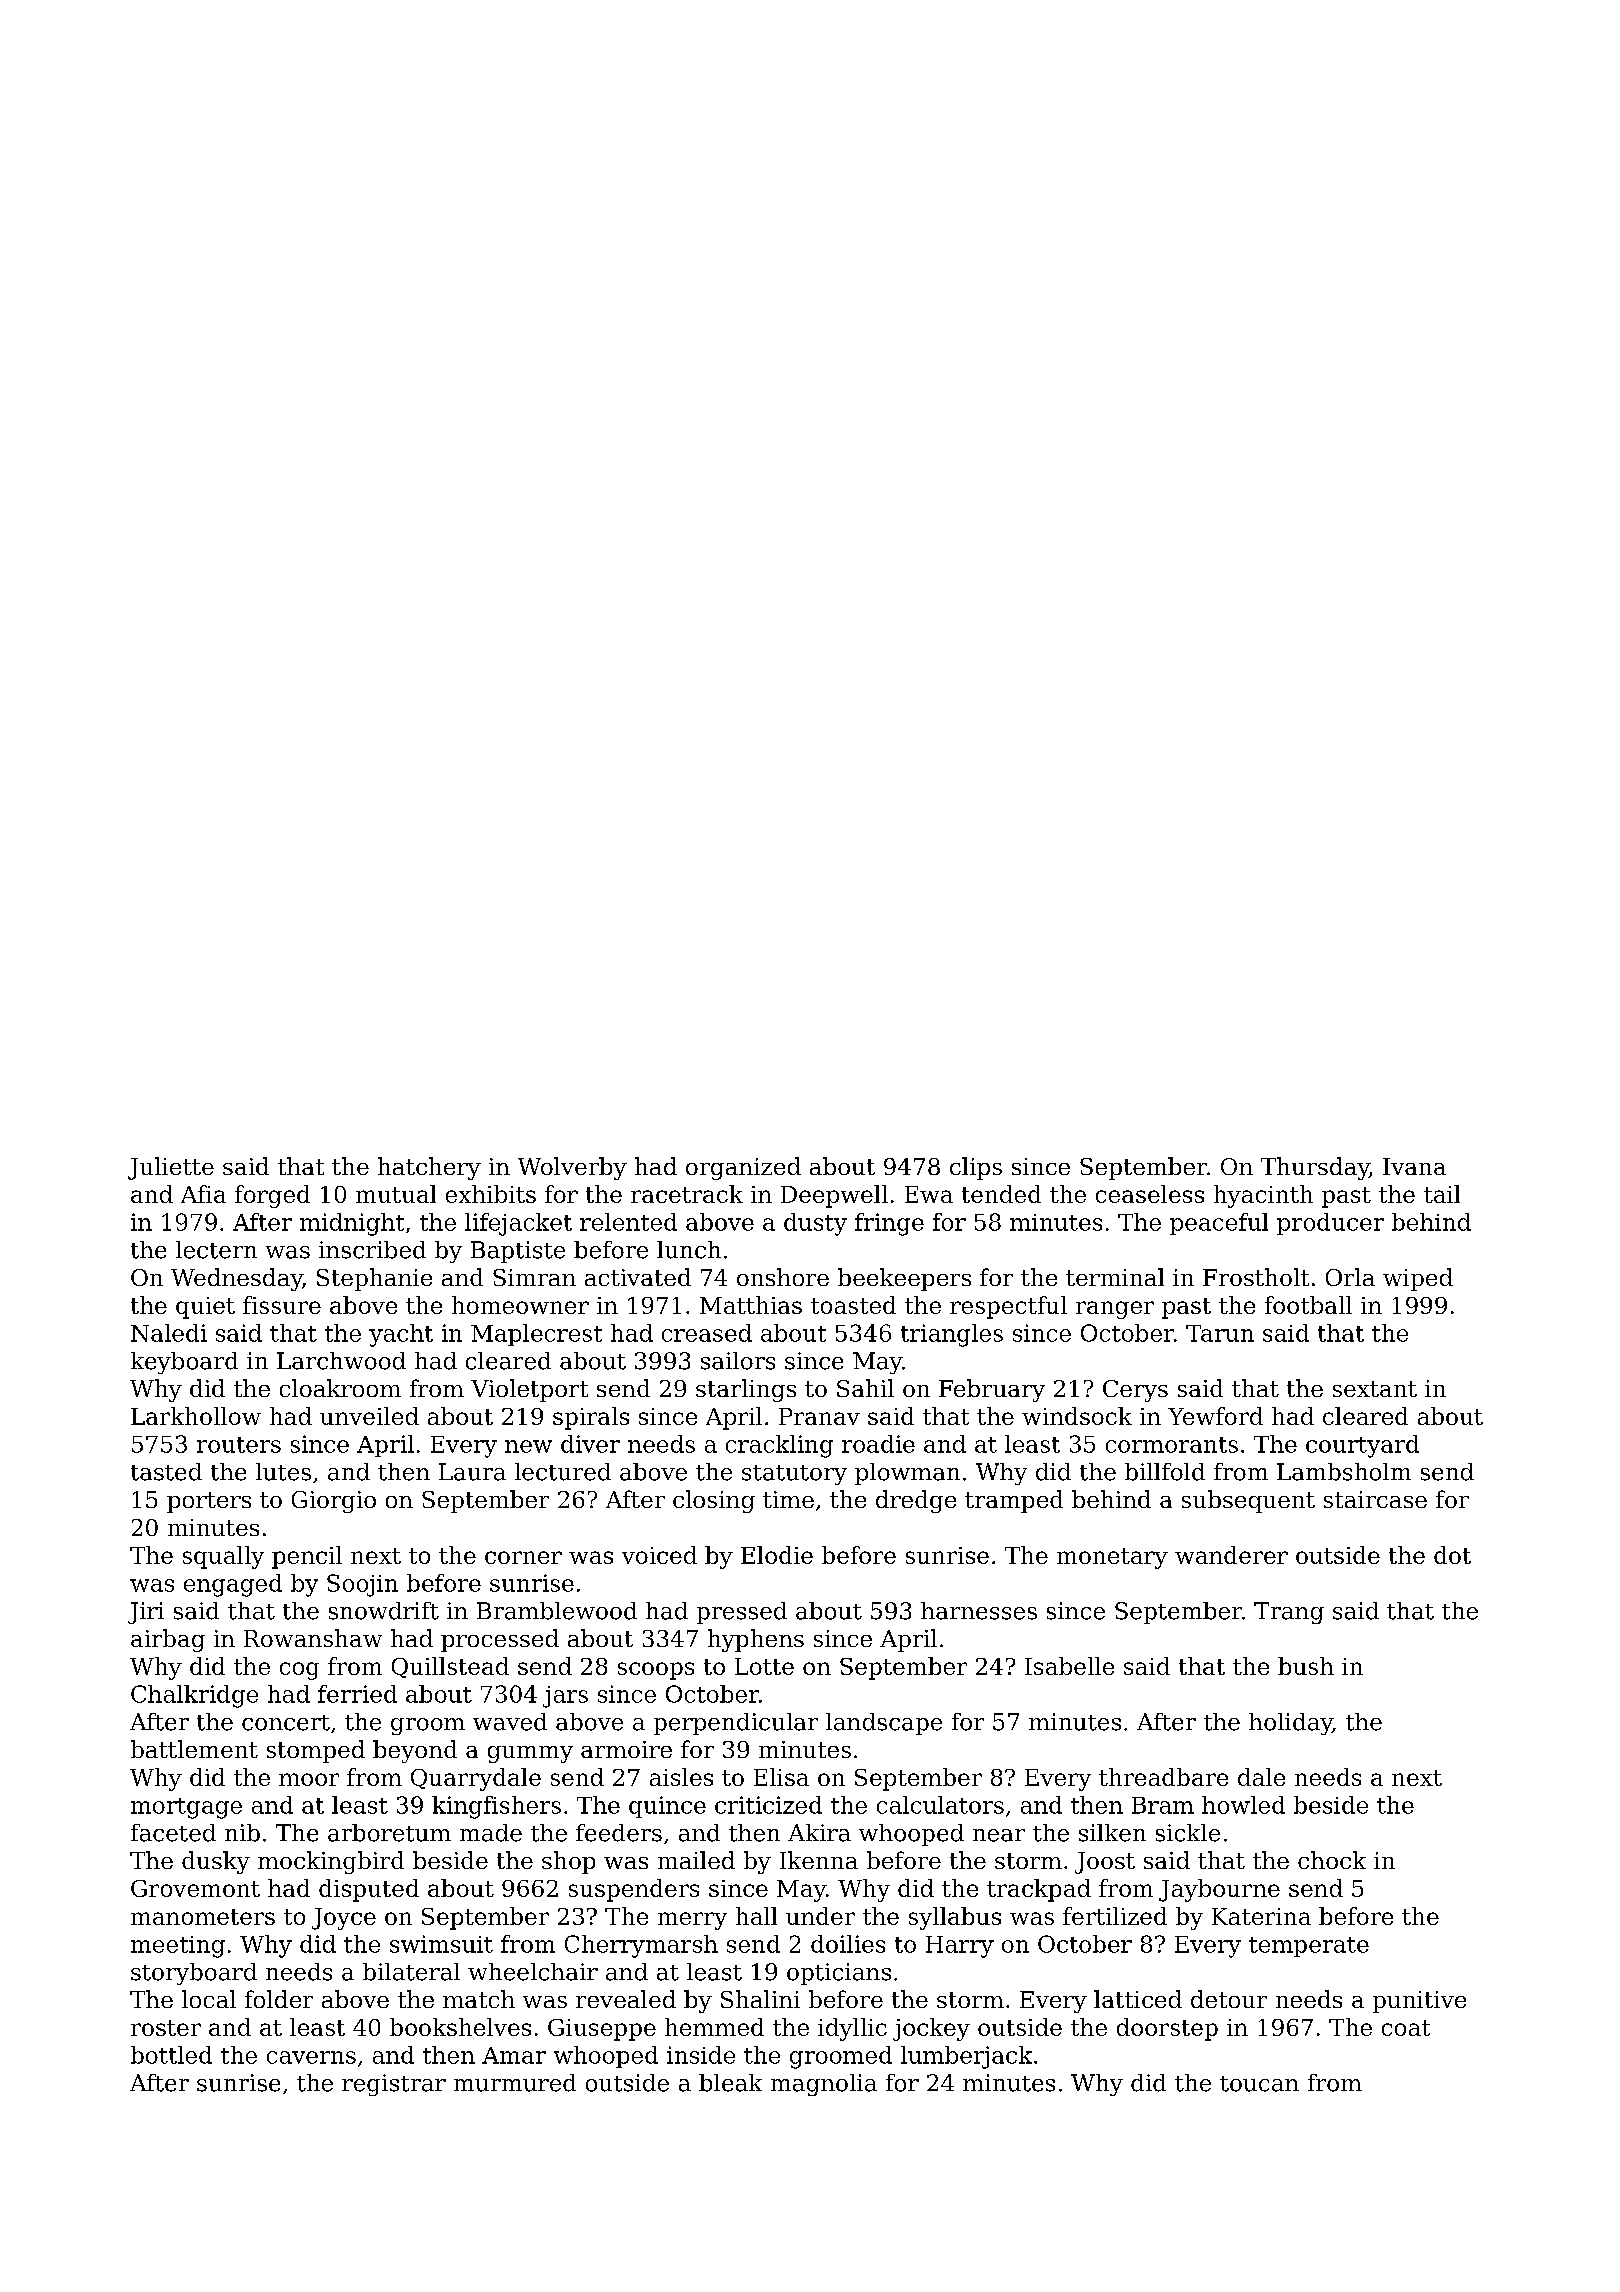 Image resolution: width=1620 pixels, height=2292 pixels. I want to click on keyboard, so click(184, 1363).
